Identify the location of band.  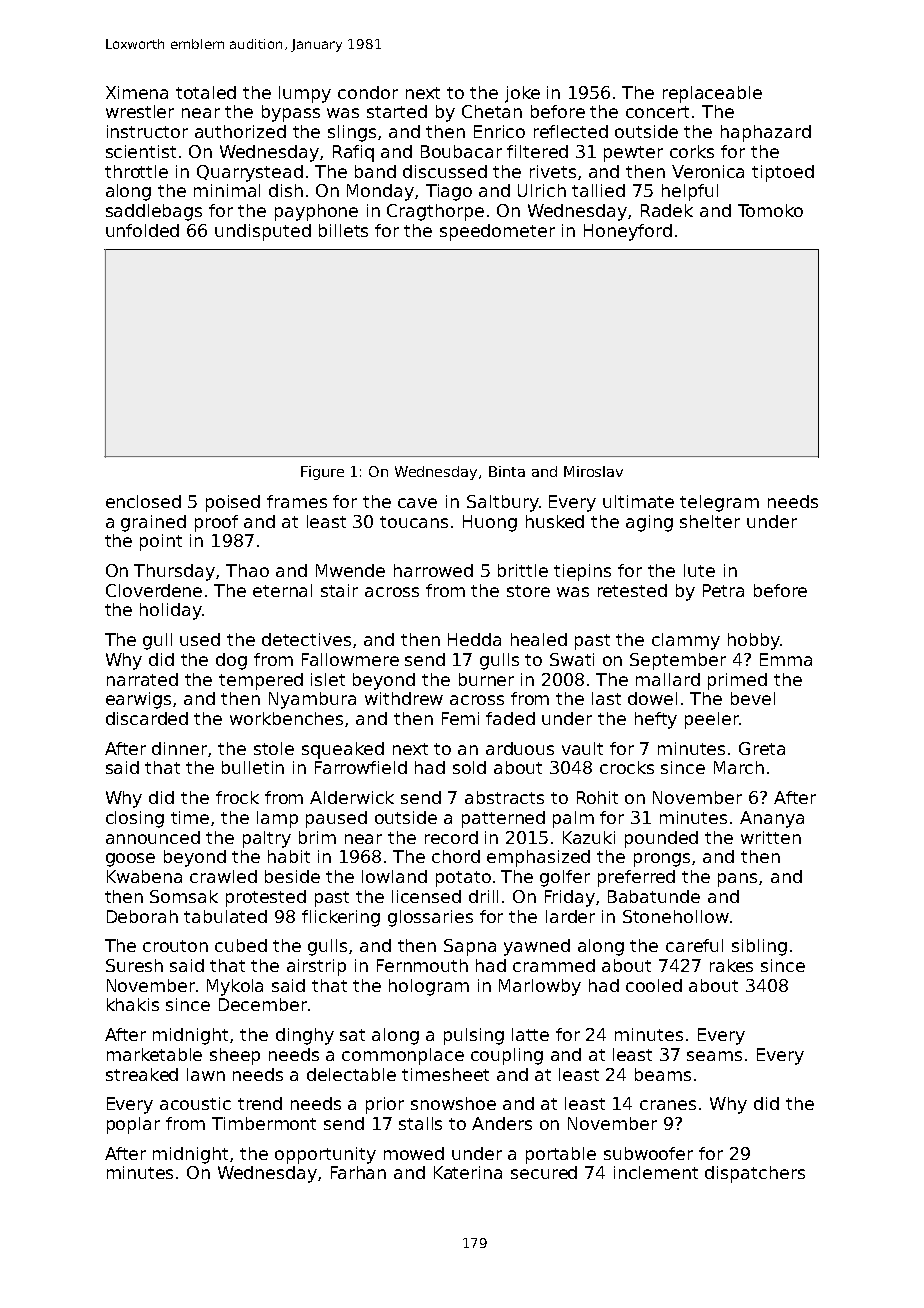
(375, 171).
